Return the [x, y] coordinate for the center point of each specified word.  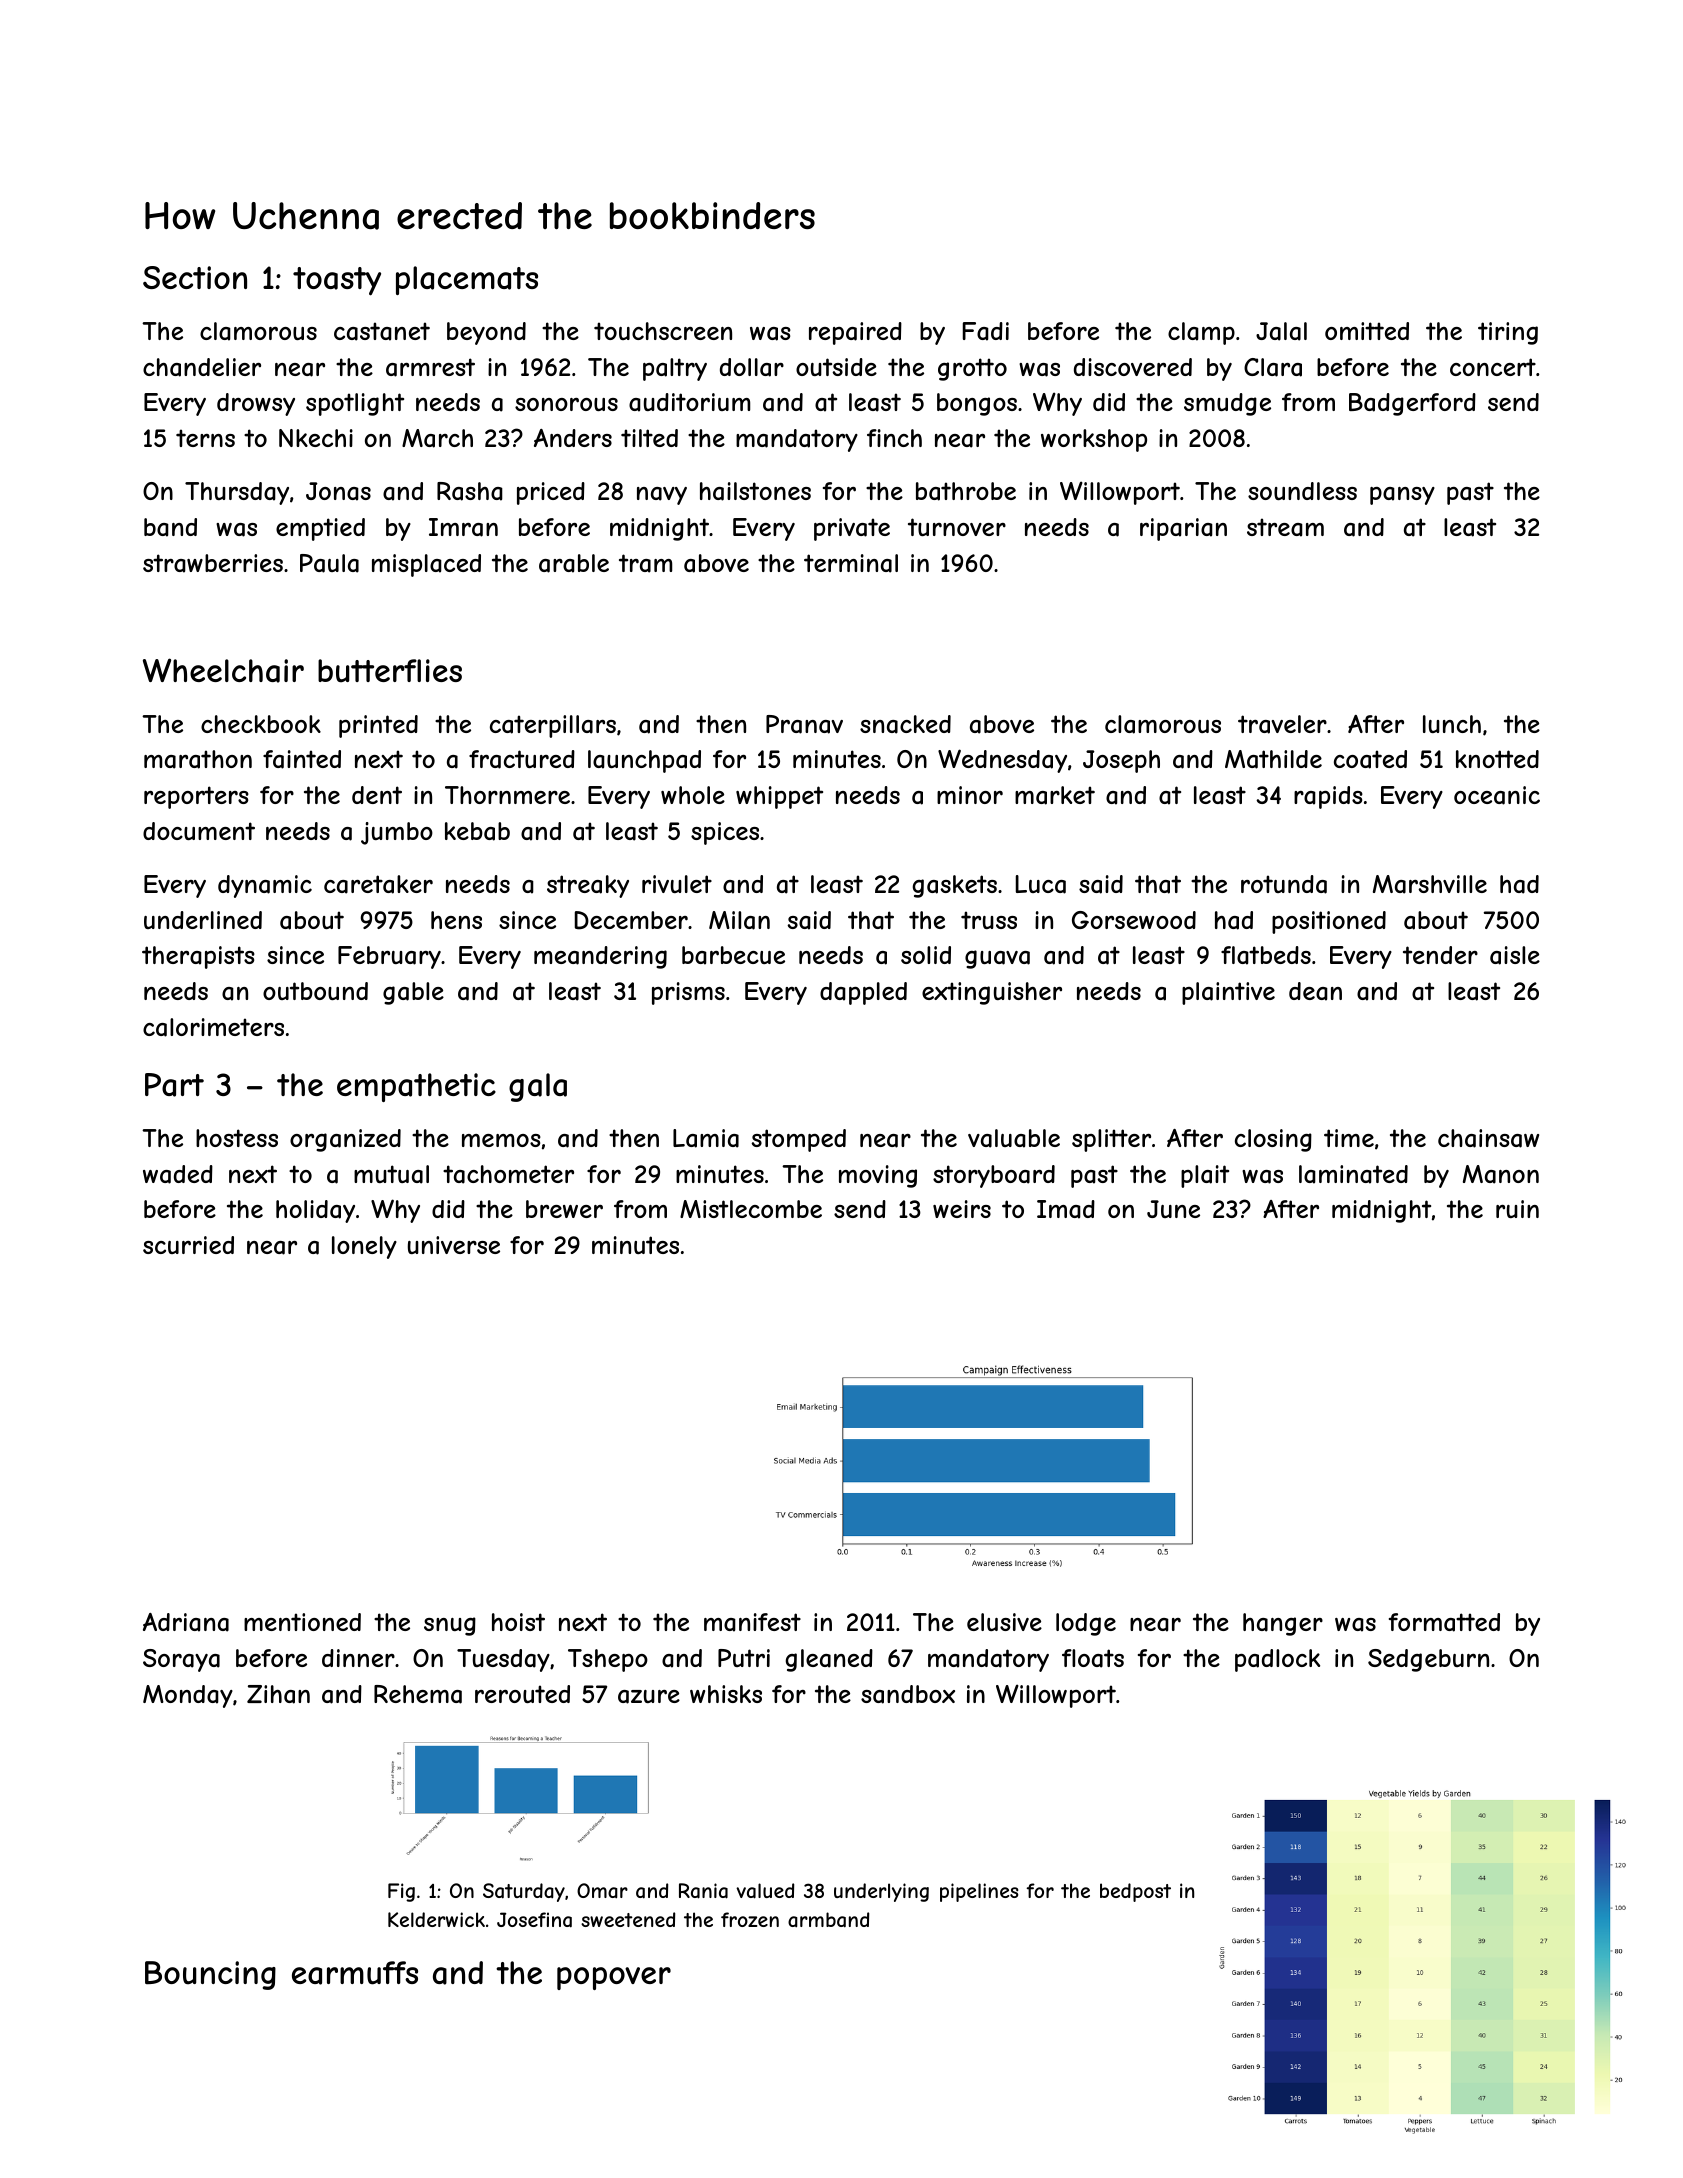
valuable [1014, 1138]
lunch [1452, 724]
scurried [188, 1245]
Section [195, 277]
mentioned [302, 1622]
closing [1273, 1140]
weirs [962, 1209]
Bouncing [210, 1975]
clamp [1201, 333]
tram [645, 563]
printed [378, 726]
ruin [1517, 1209]
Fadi [986, 331]
